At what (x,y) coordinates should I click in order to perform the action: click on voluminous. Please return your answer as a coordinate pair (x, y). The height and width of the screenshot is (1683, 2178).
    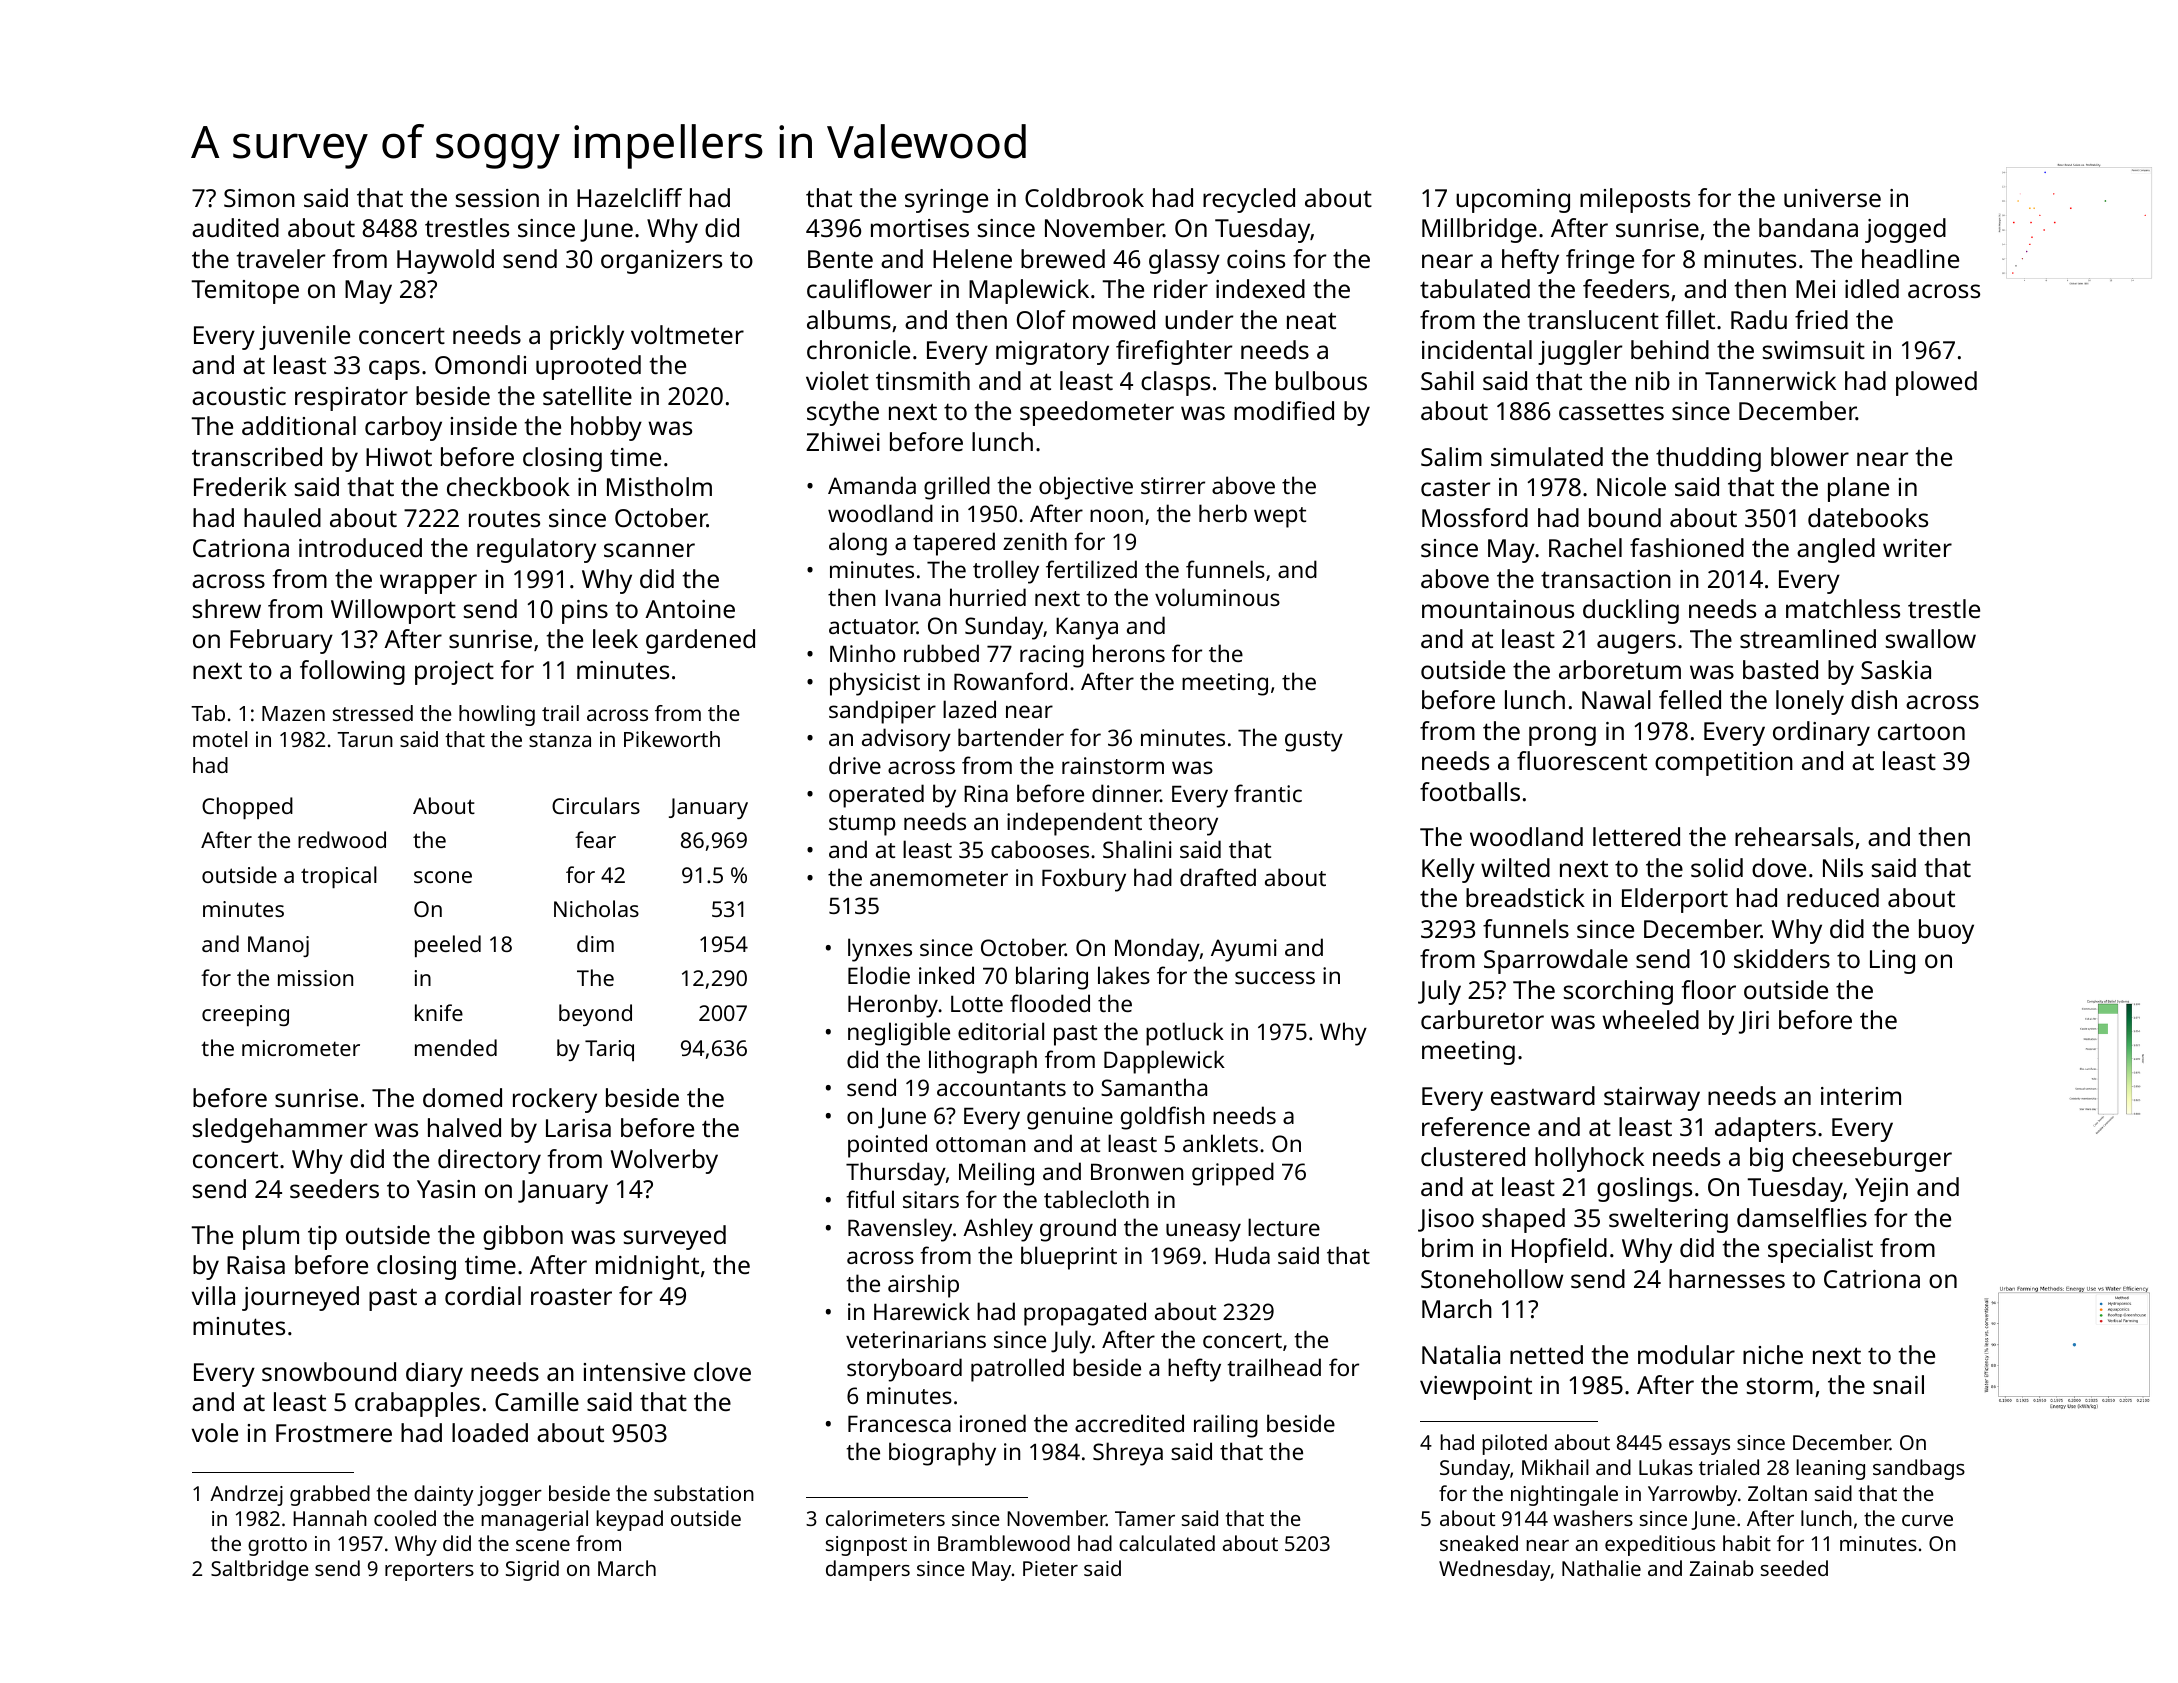
    Looking at the image, I should click on (1217, 597).
